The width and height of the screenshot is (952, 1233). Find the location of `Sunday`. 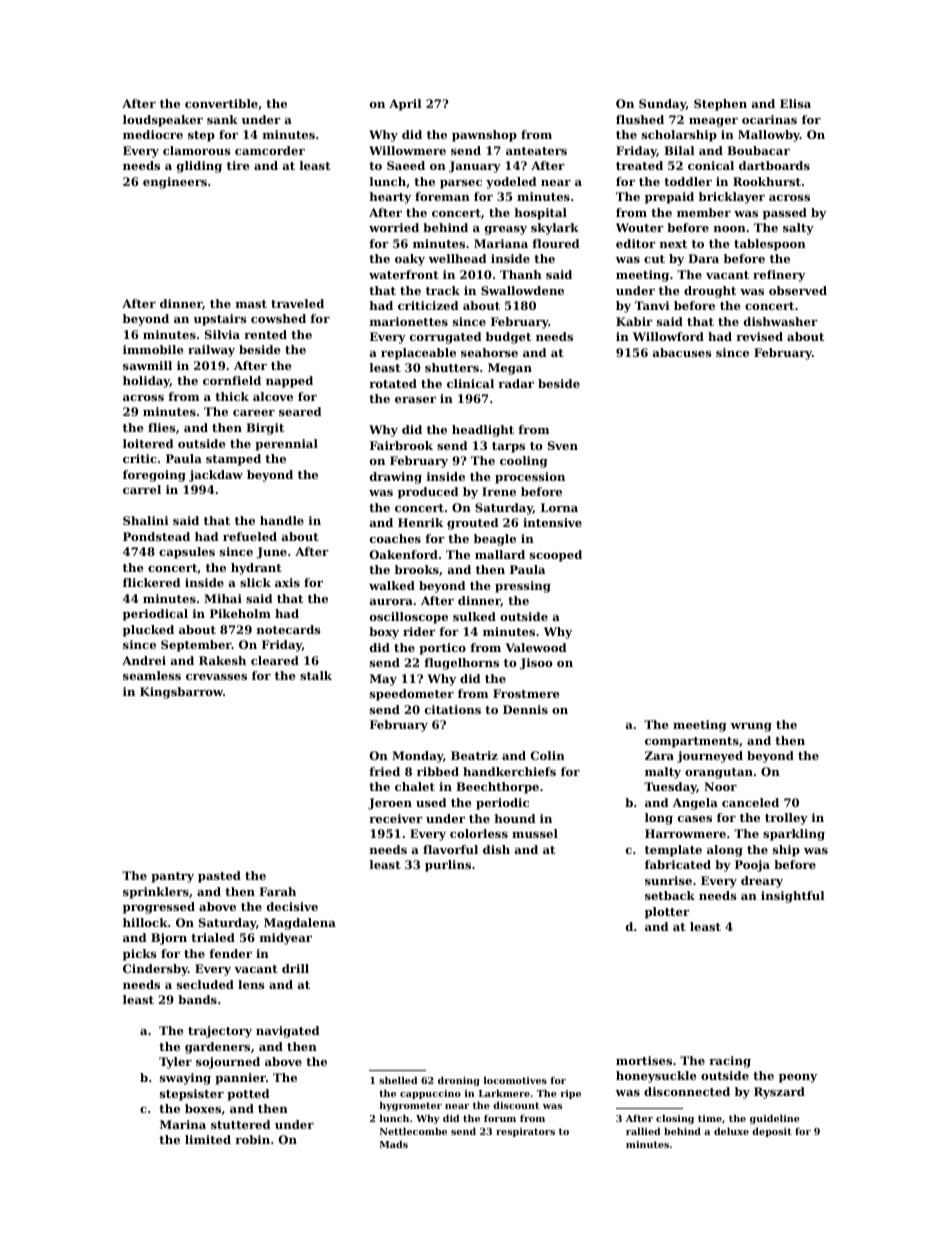

Sunday is located at coordinates (662, 105).
